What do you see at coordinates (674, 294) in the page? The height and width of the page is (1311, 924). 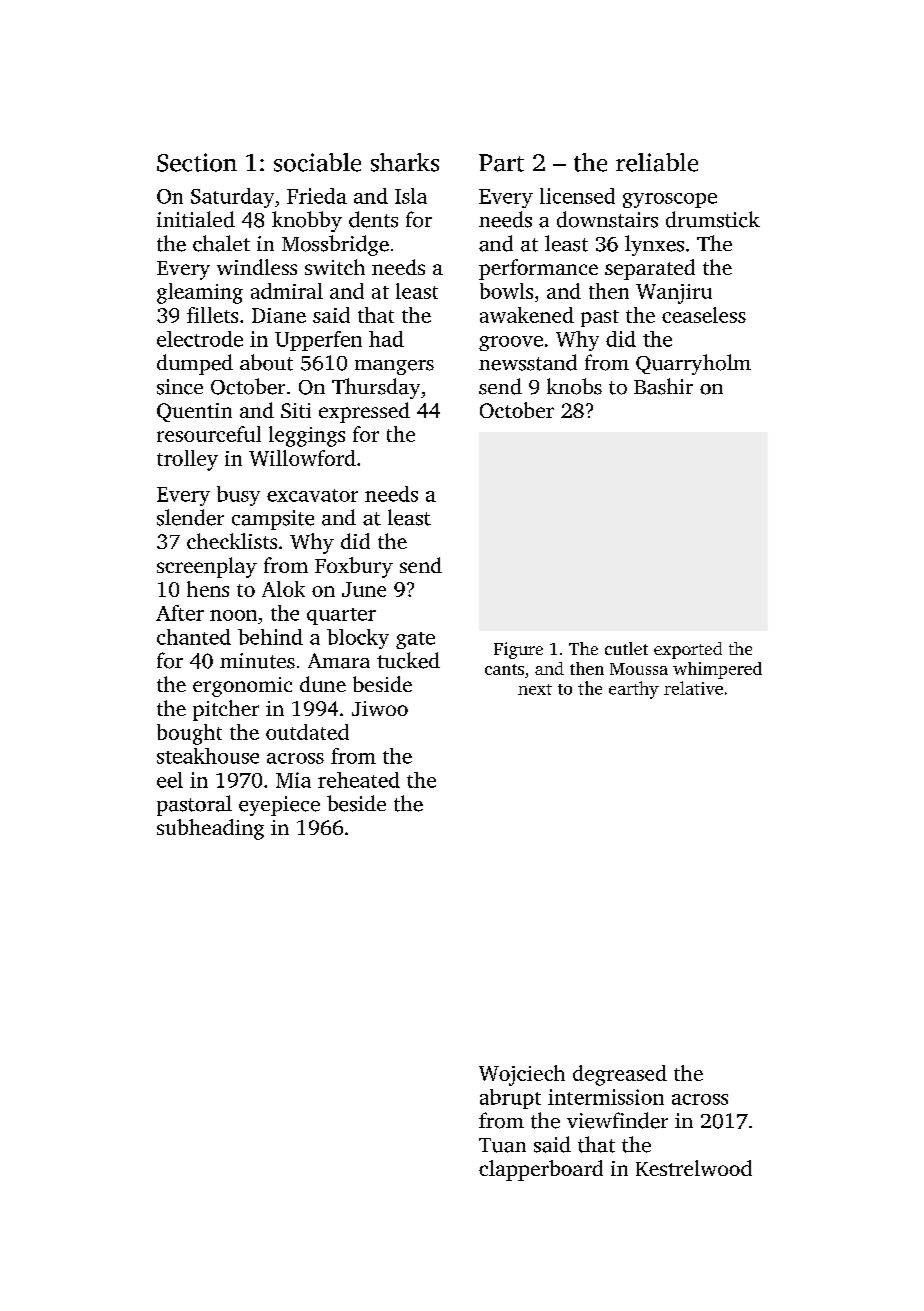 I see `Wanjiru` at bounding box center [674, 294].
